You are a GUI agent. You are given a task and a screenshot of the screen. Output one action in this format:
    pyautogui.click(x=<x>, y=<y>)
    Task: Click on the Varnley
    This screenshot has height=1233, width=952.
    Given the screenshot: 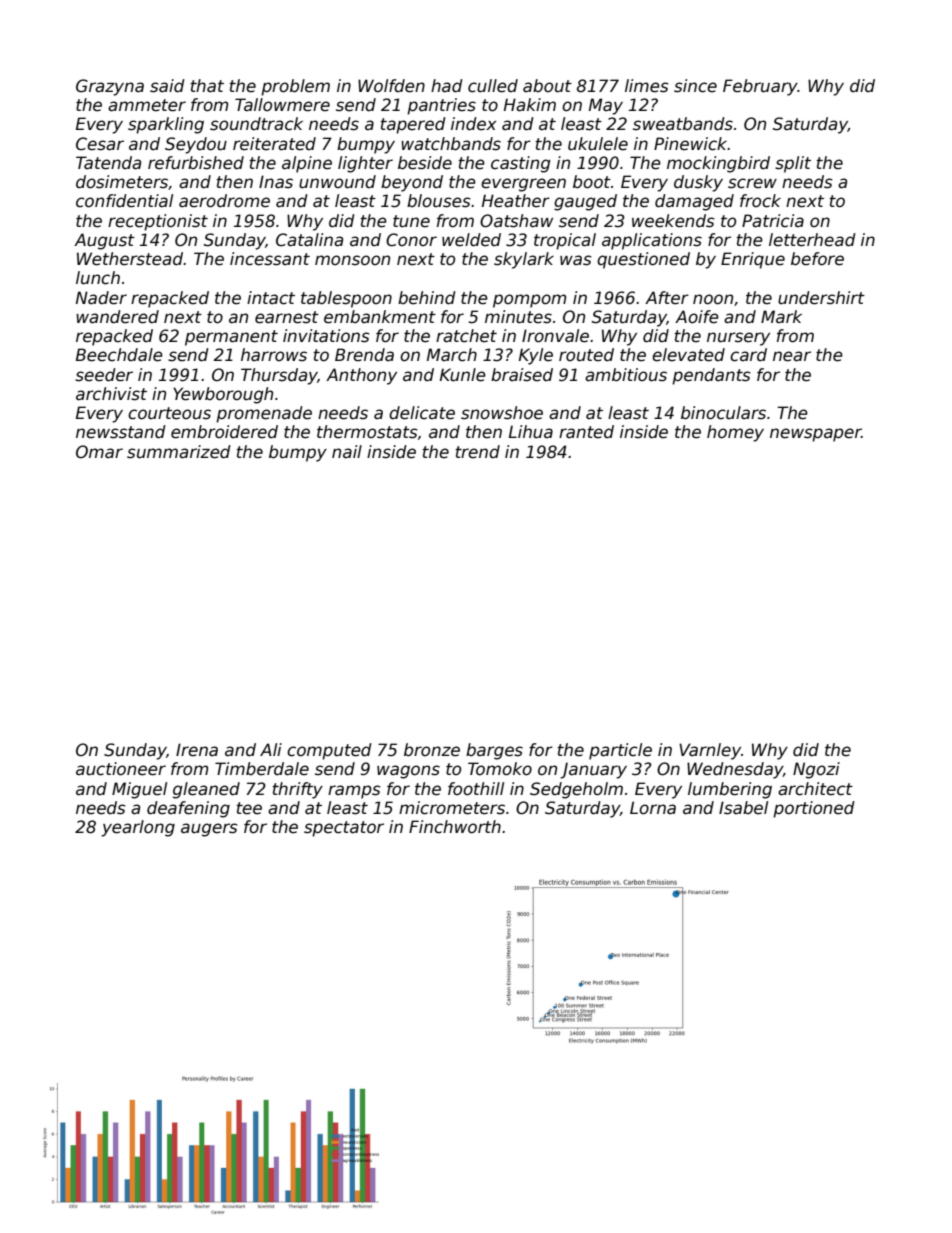 What is the action you would take?
    pyautogui.click(x=710, y=751)
